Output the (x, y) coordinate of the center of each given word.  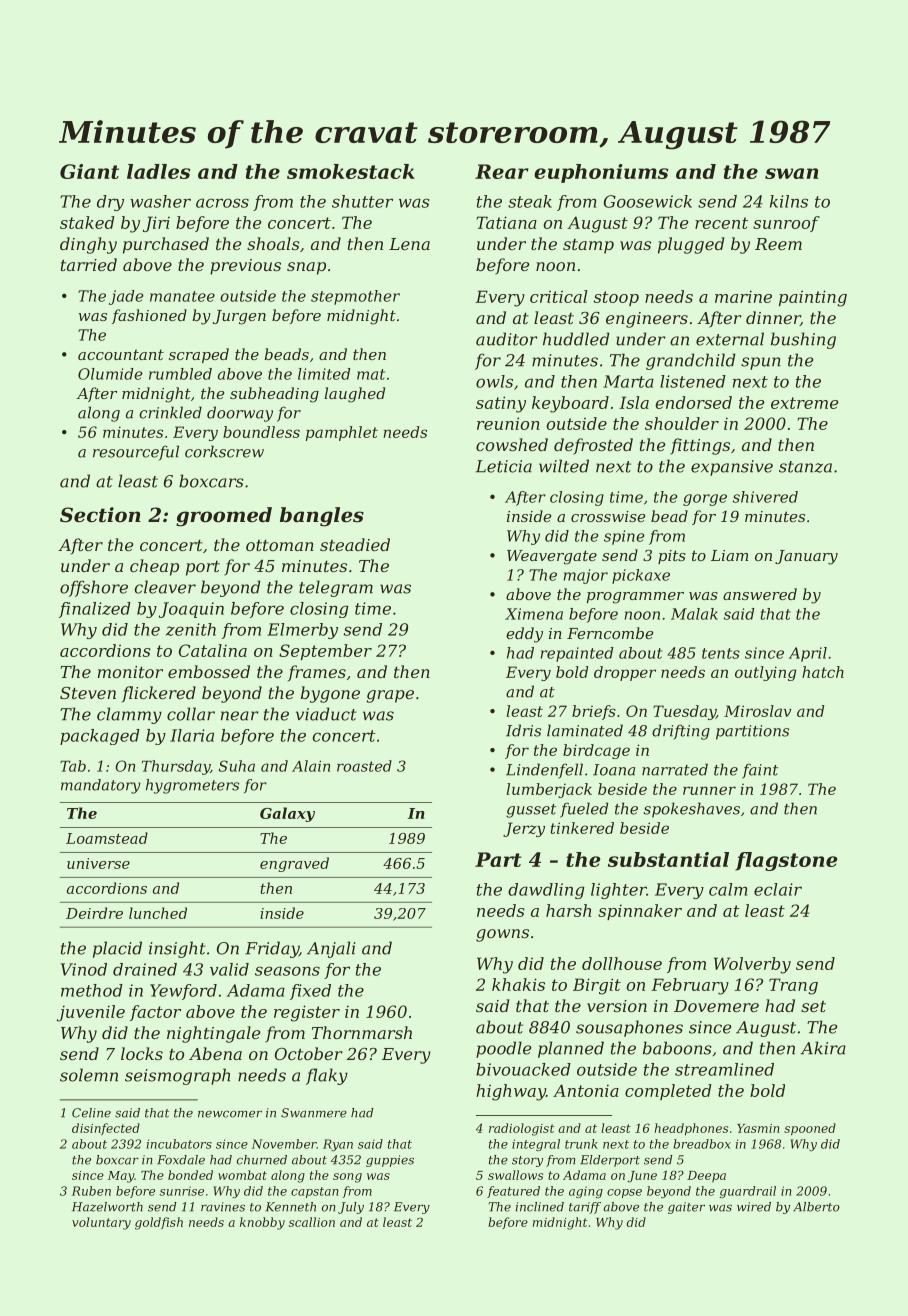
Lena (409, 244)
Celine (91, 1113)
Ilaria (192, 735)
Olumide (110, 374)
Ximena (534, 614)
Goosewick (648, 201)
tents (721, 653)
